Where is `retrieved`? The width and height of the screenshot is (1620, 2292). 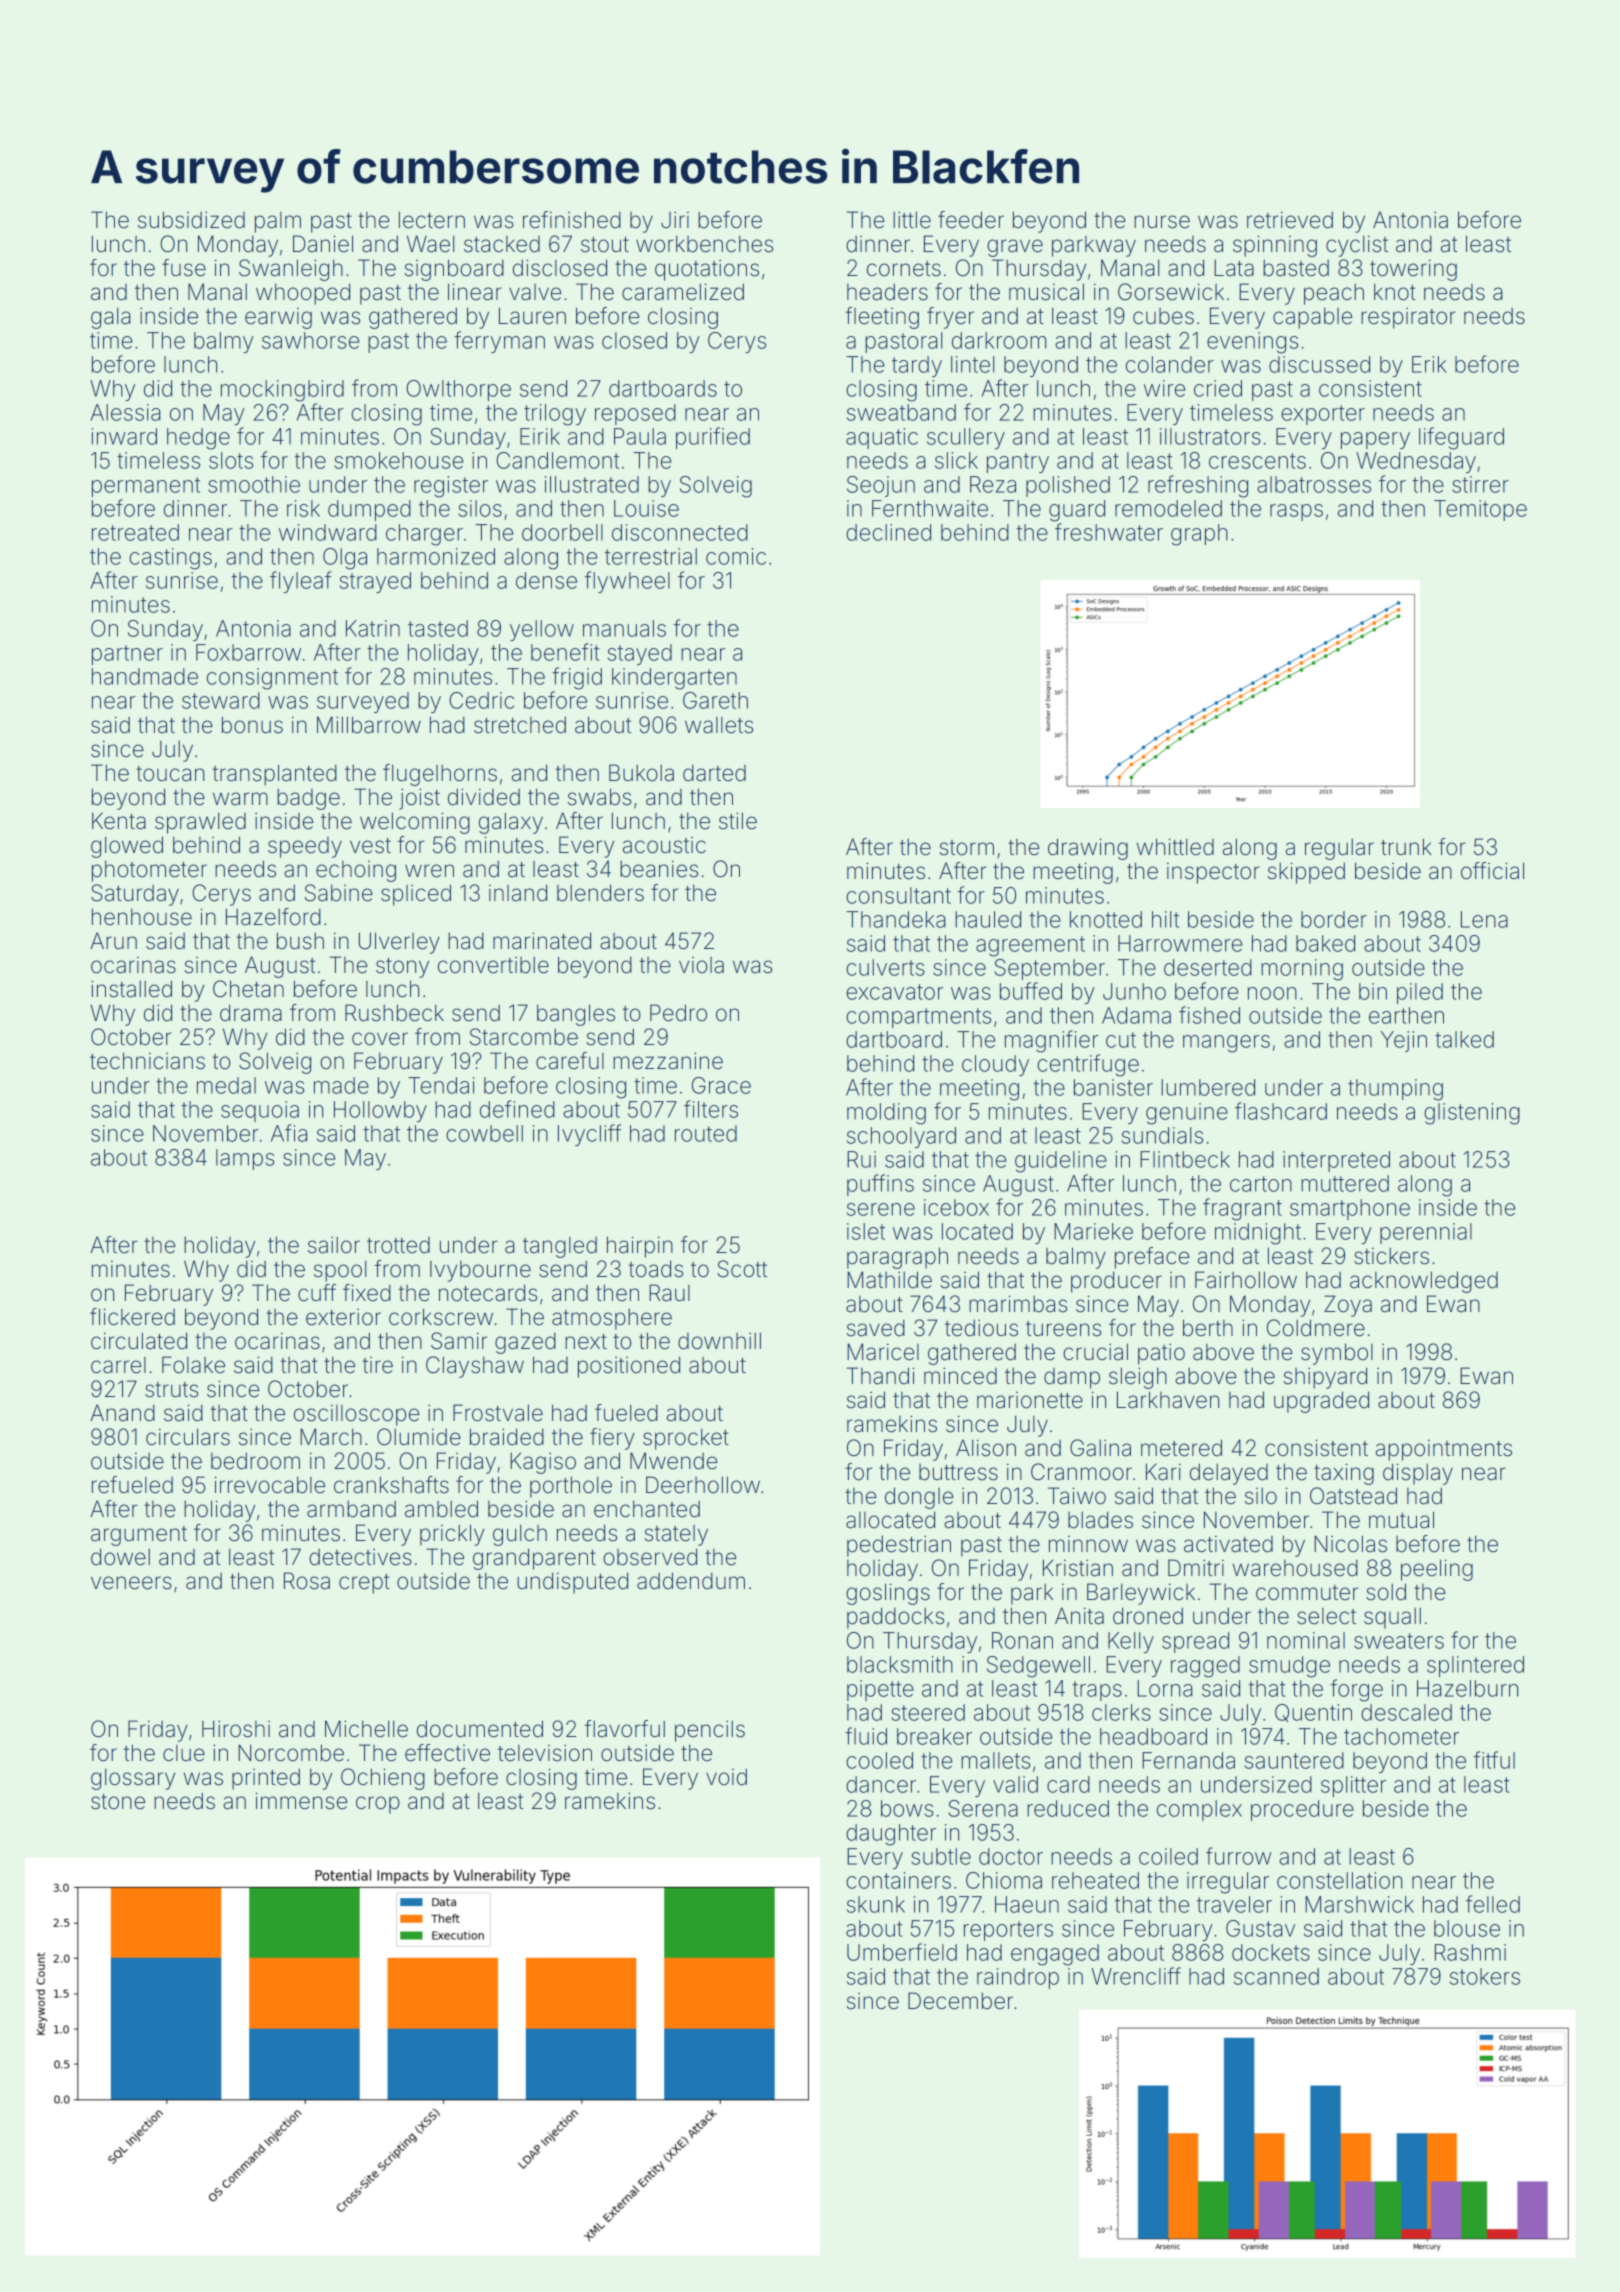 retrieved is located at coordinates (1290, 220).
